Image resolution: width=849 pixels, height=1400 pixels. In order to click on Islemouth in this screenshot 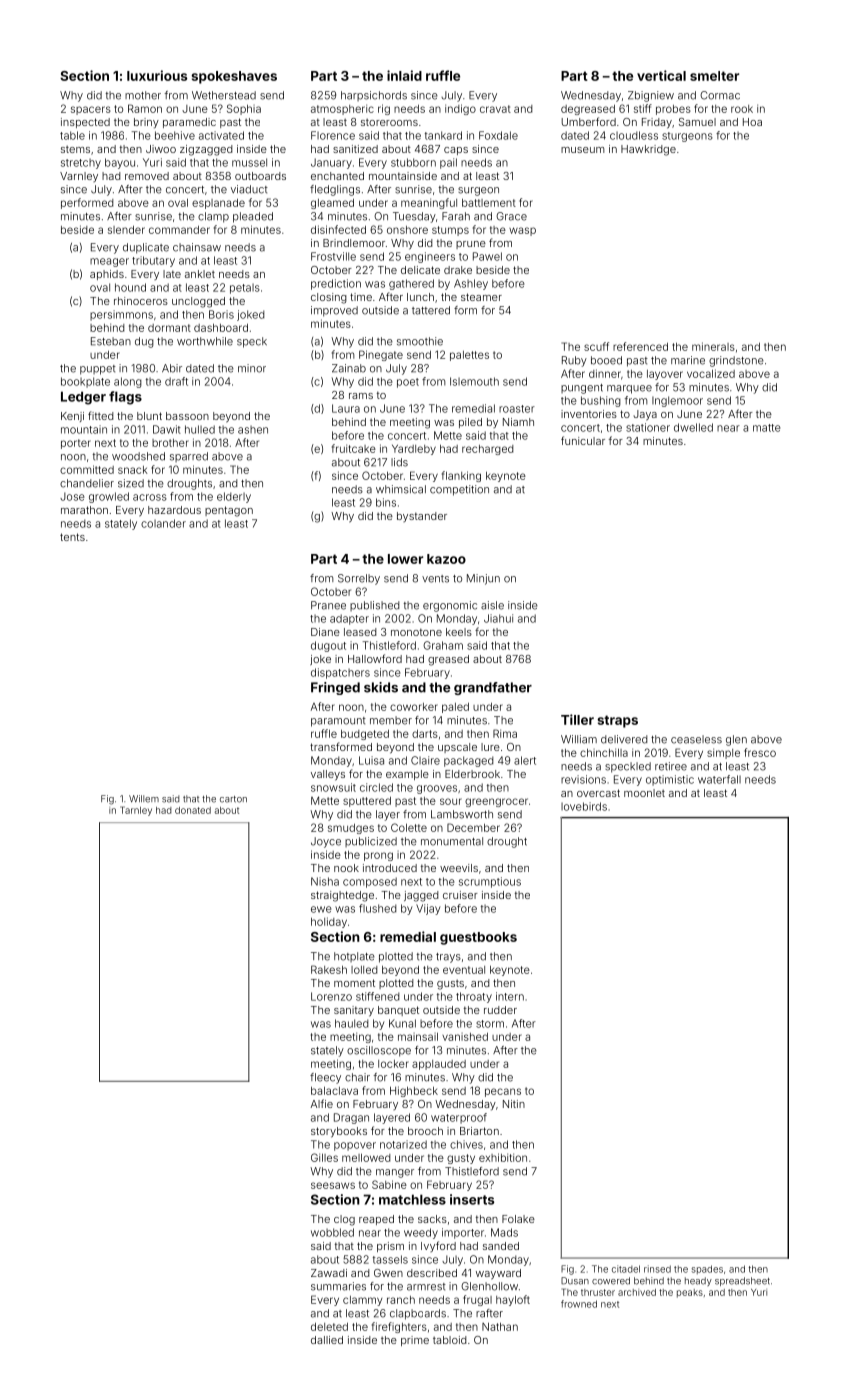, I will do `click(474, 381)`.
